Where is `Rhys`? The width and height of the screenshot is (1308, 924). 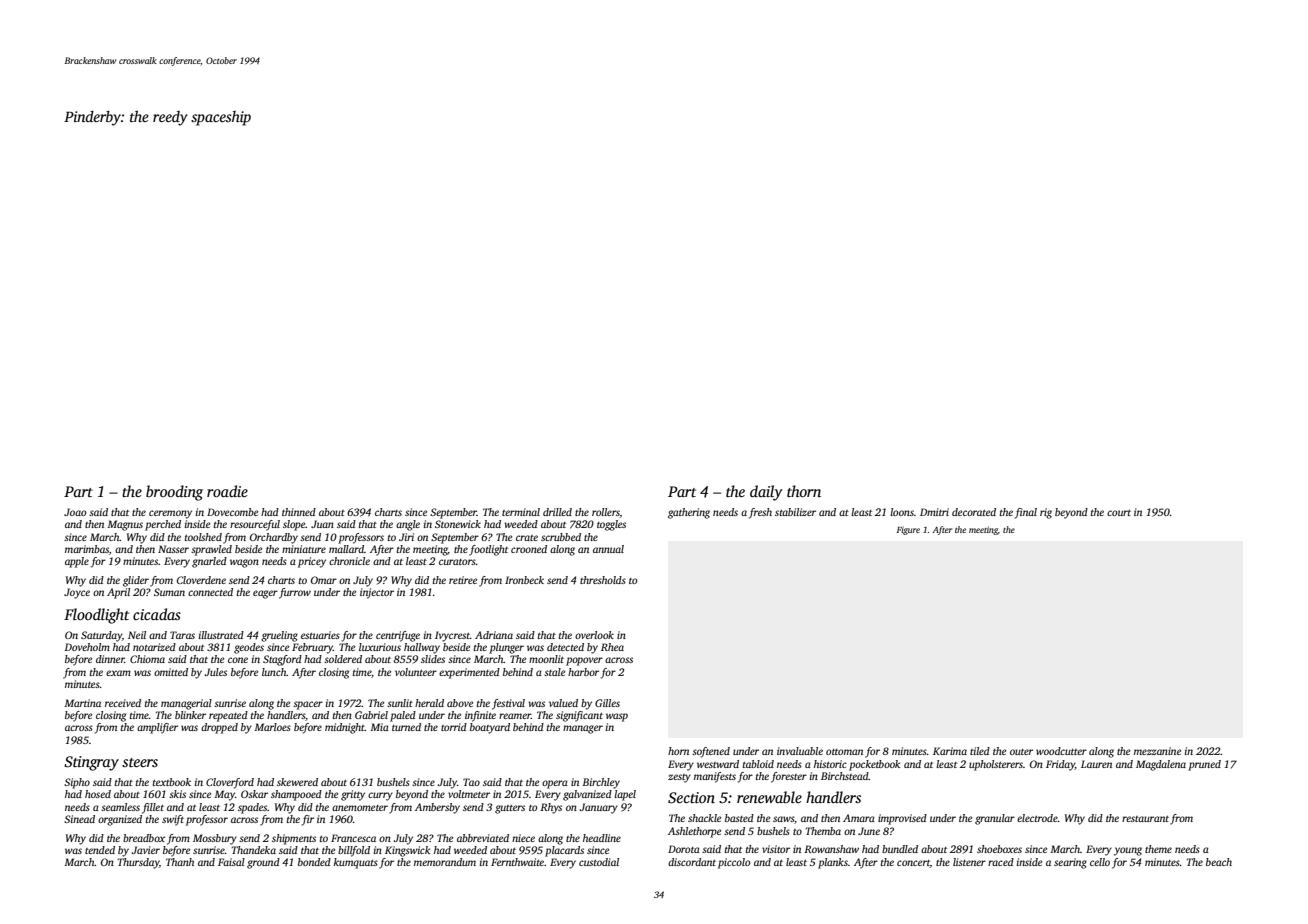
Rhys is located at coordinates (551, 808).
